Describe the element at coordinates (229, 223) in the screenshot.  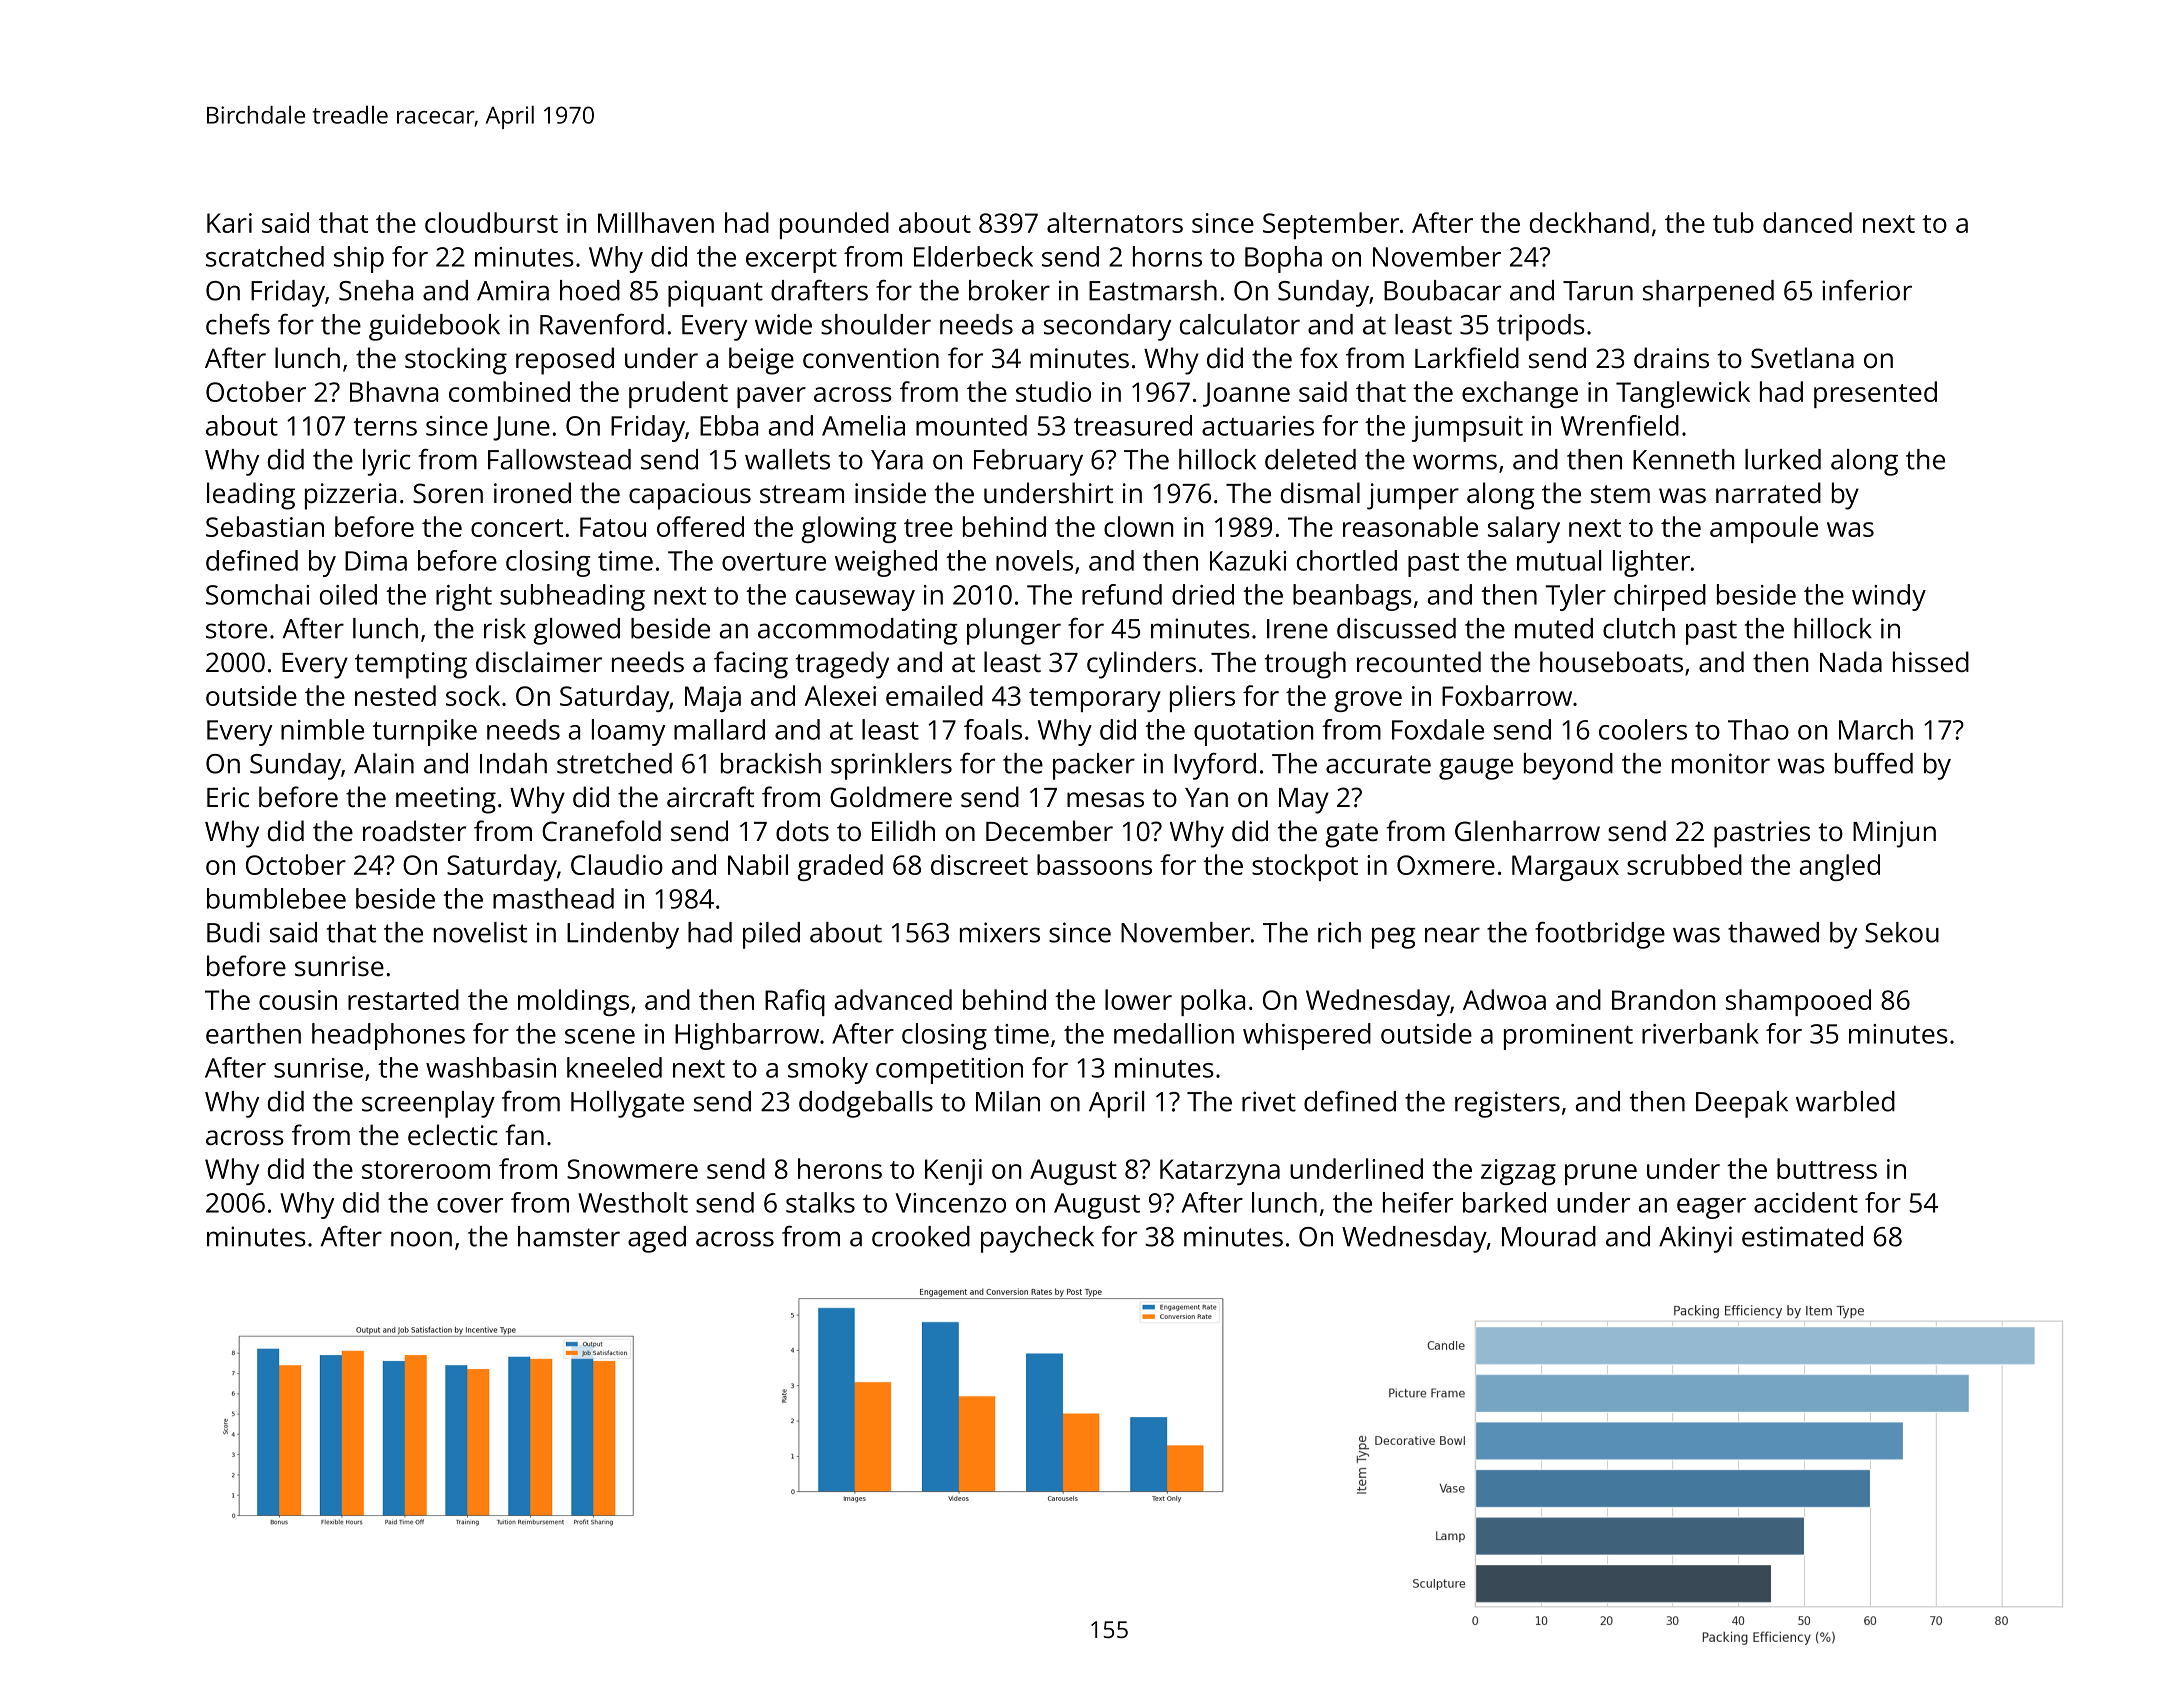
I see `Kari` at that location.
